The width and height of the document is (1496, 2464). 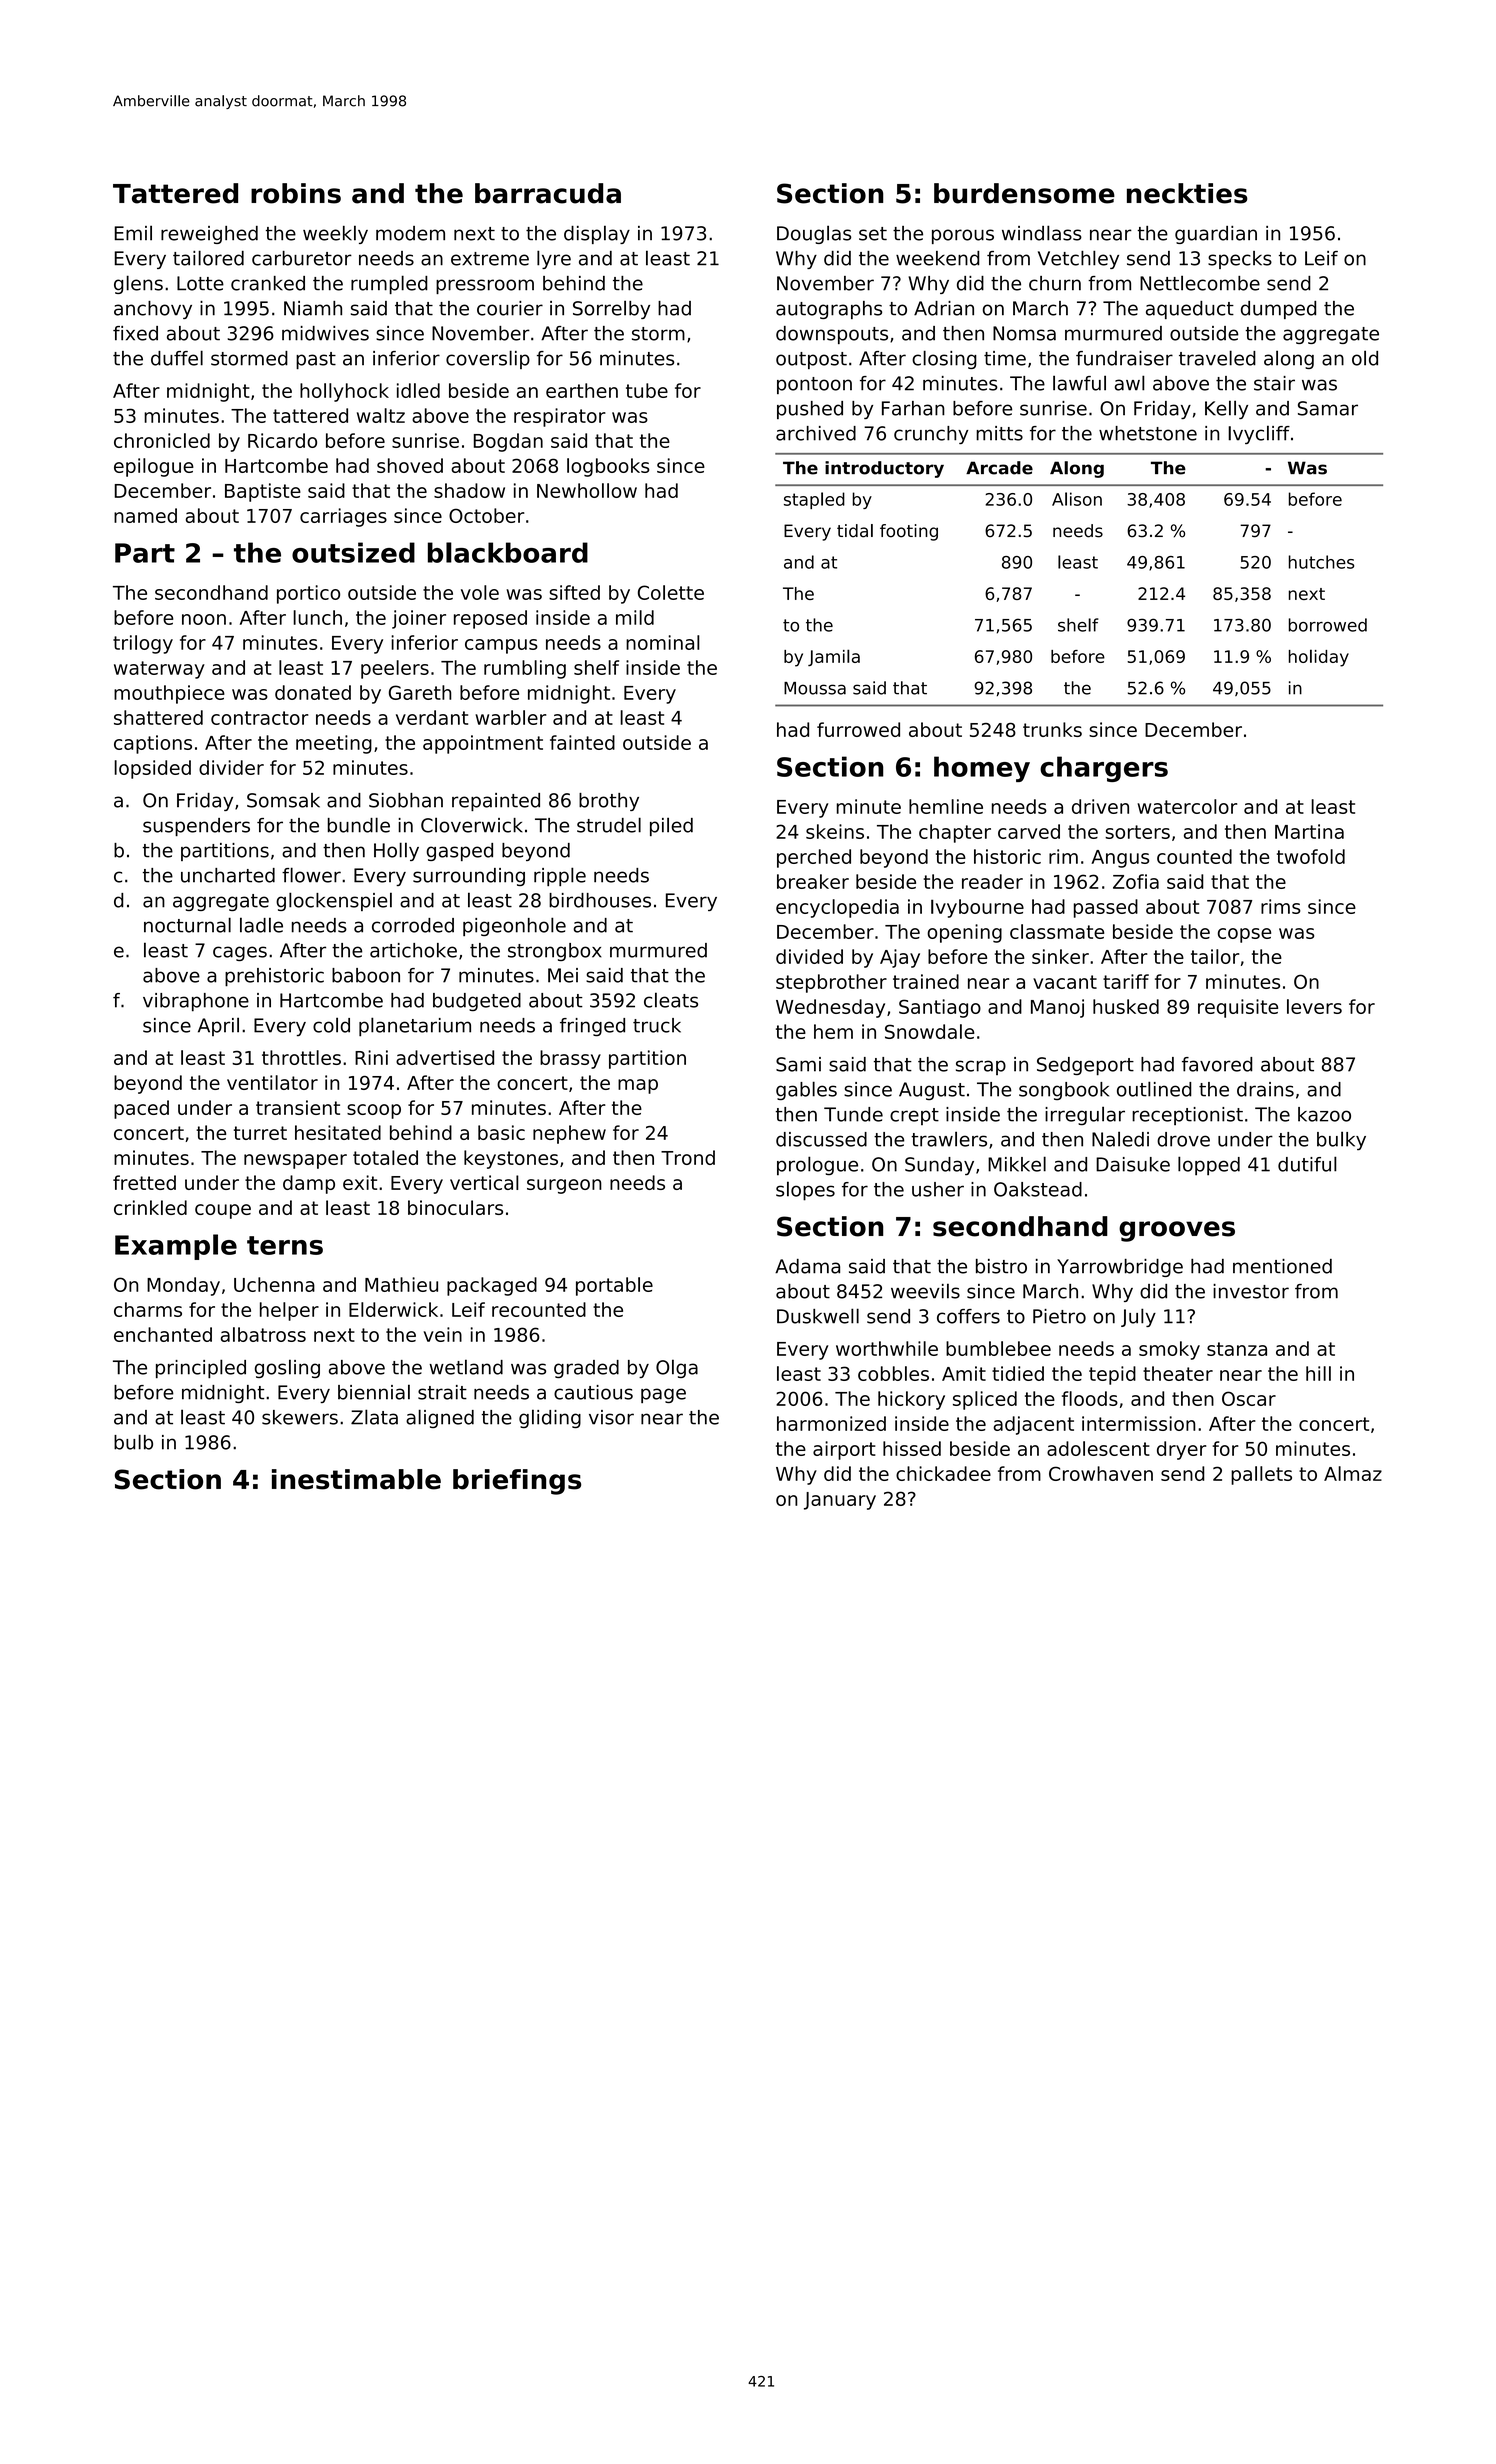 I want to click on piled, so click(x=671, y=826).
